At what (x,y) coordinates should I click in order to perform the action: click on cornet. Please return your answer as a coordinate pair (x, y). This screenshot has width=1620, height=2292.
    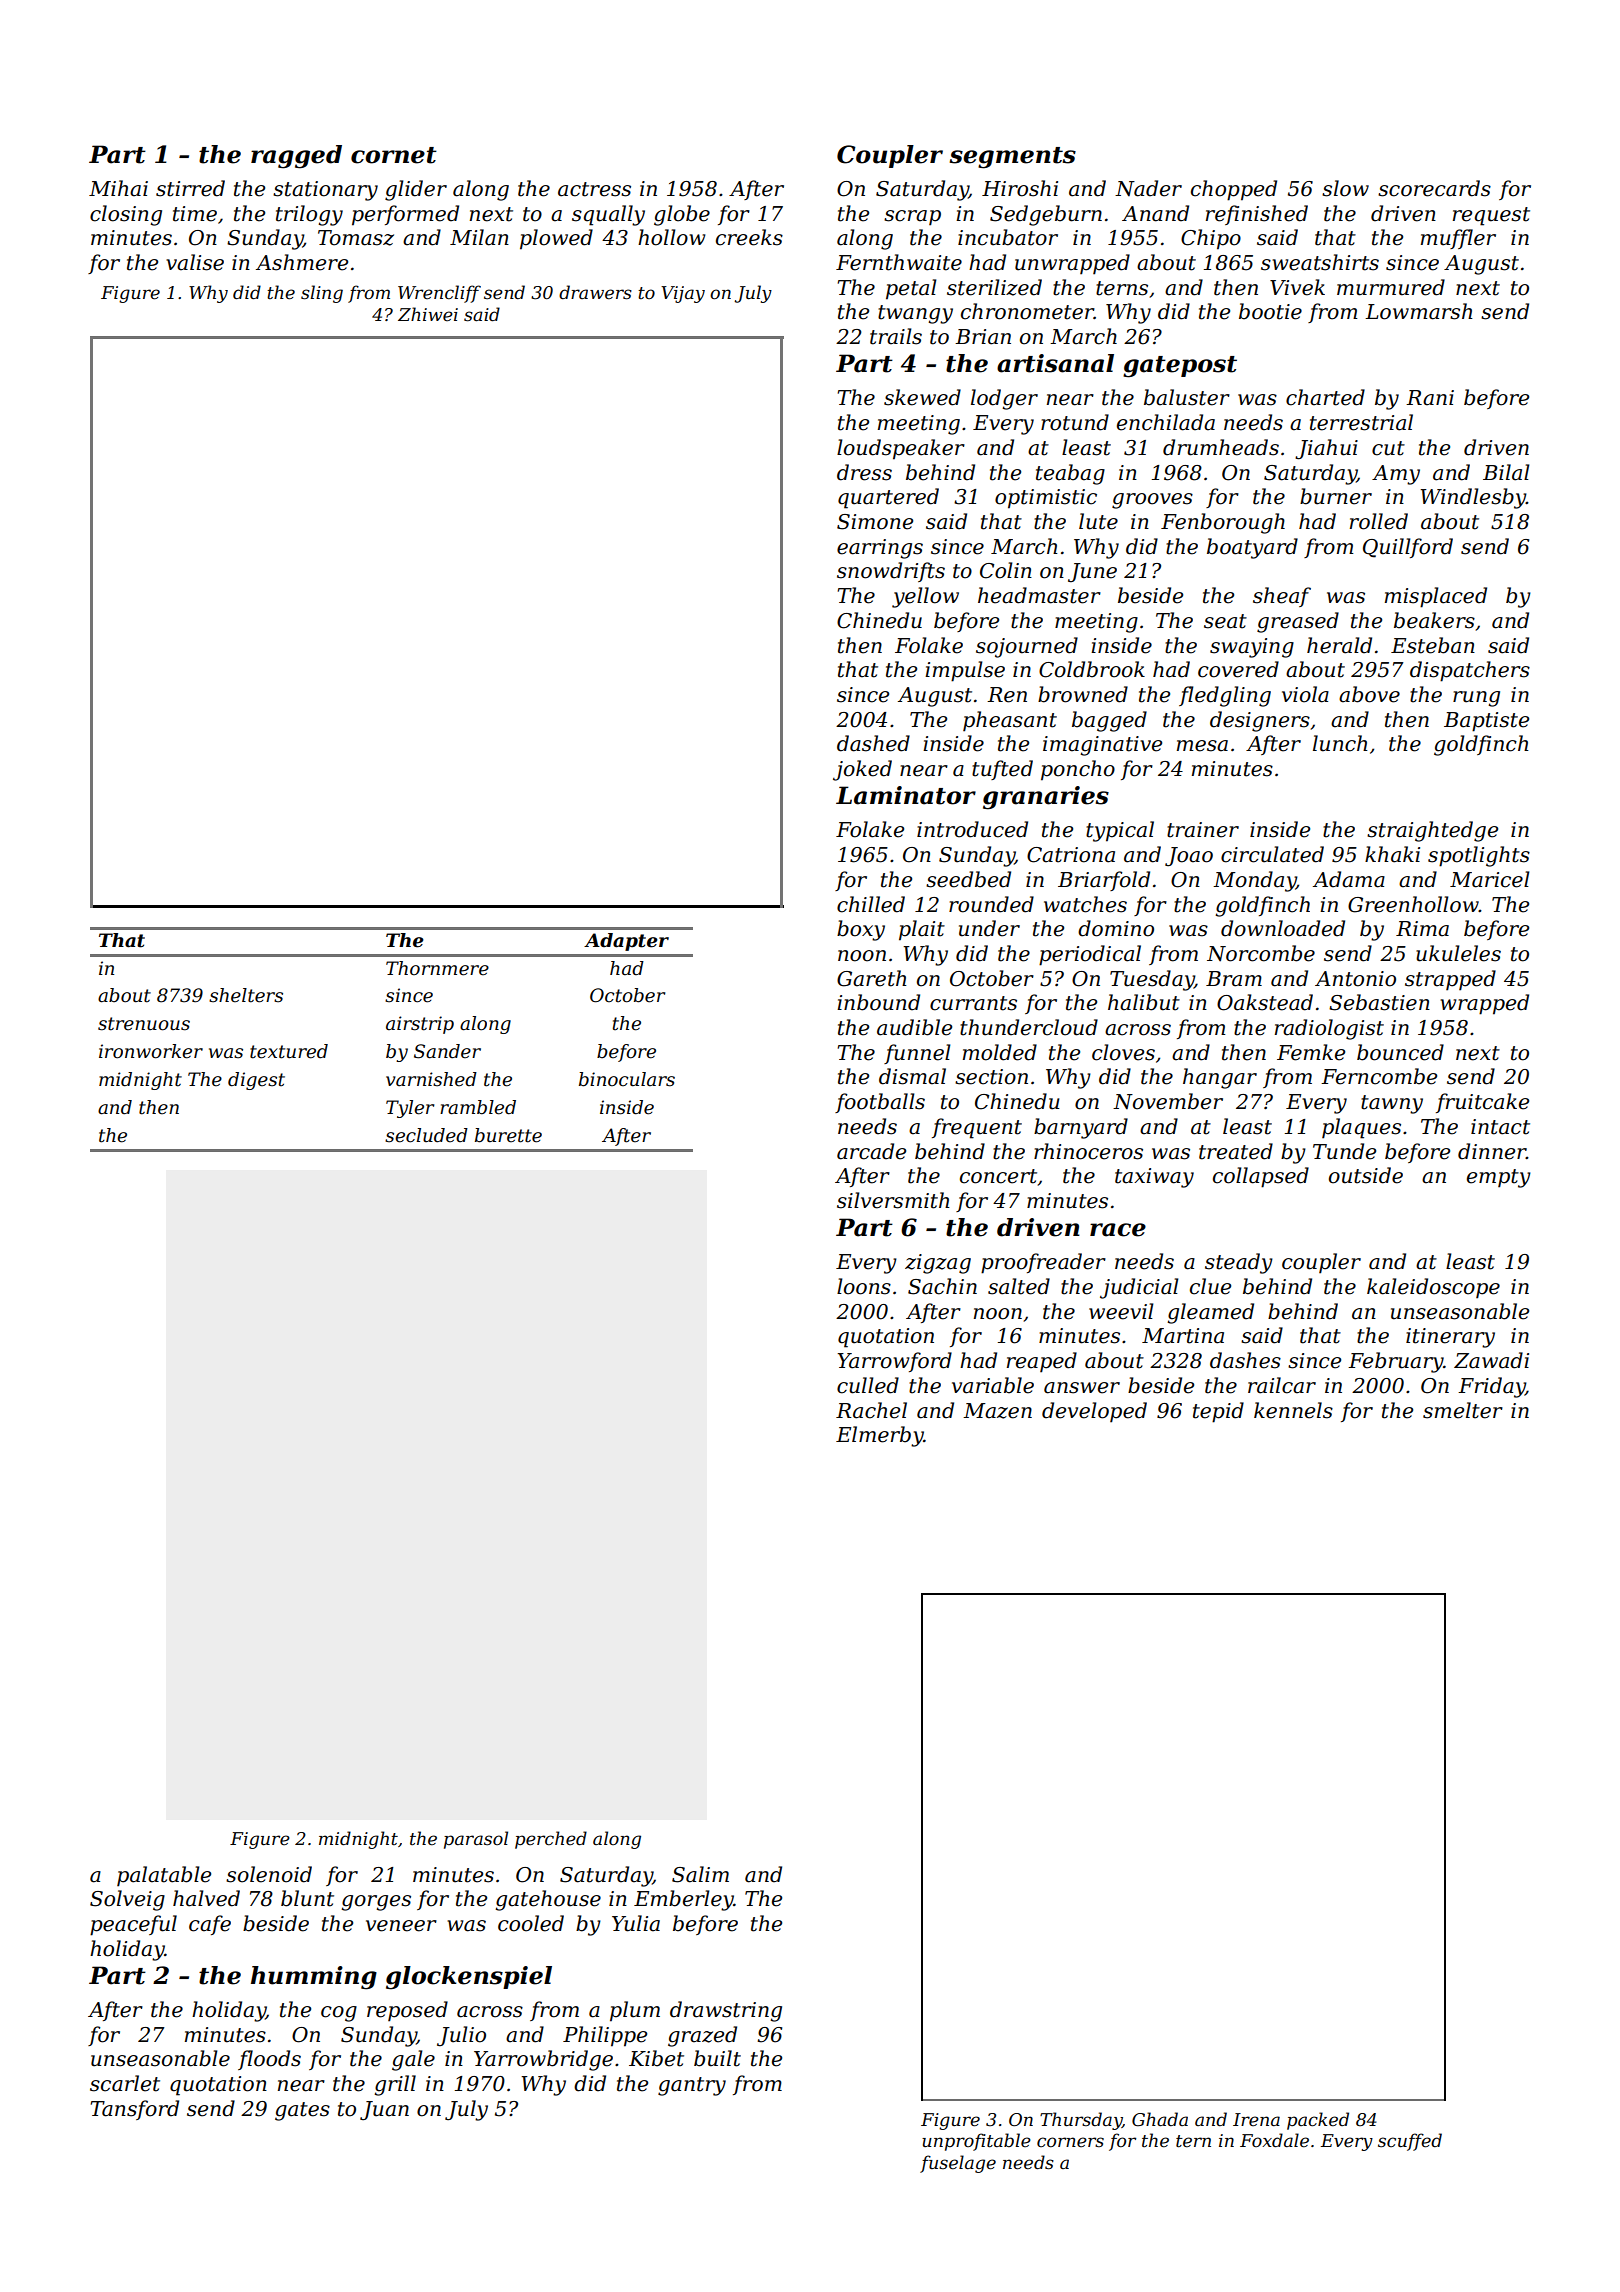
    Looking at the image, I should click on (394, 155).
